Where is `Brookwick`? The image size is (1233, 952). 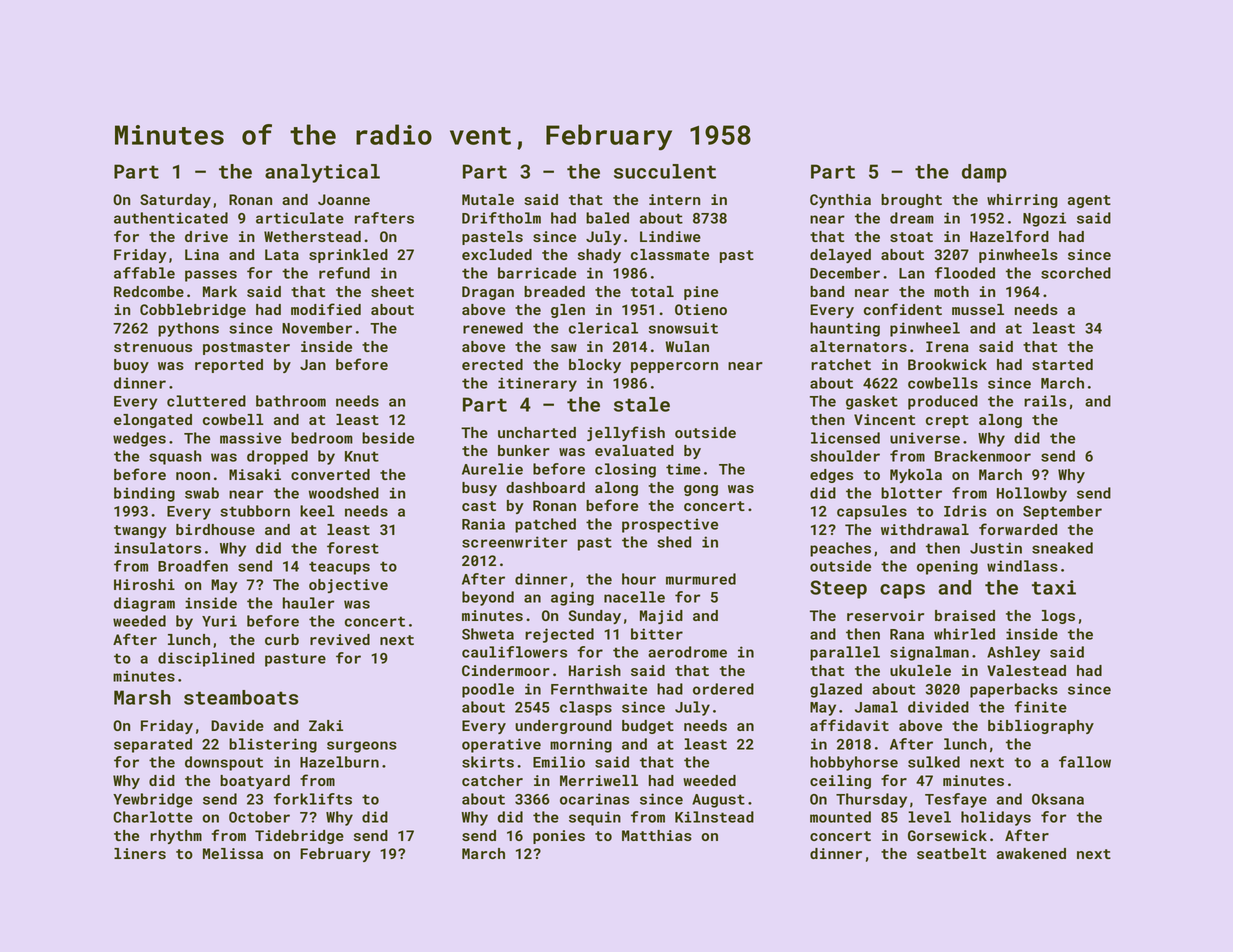 Brookwick is located at coordinates (947, 364).
